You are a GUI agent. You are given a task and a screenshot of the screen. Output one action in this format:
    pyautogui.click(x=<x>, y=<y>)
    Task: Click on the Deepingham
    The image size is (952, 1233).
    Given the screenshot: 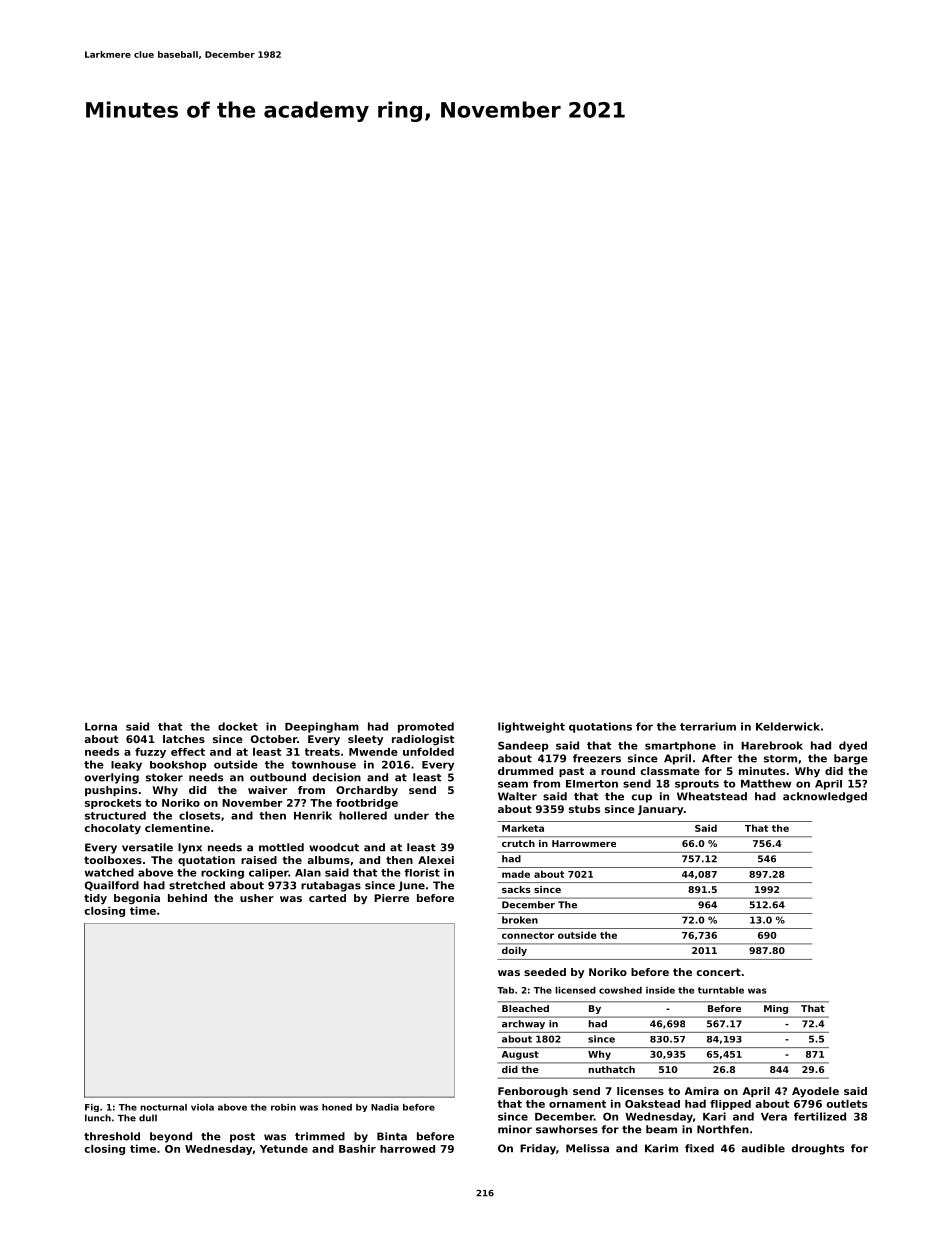 What is the action you would take?
    pyautogui.click(x=322, y=727)
